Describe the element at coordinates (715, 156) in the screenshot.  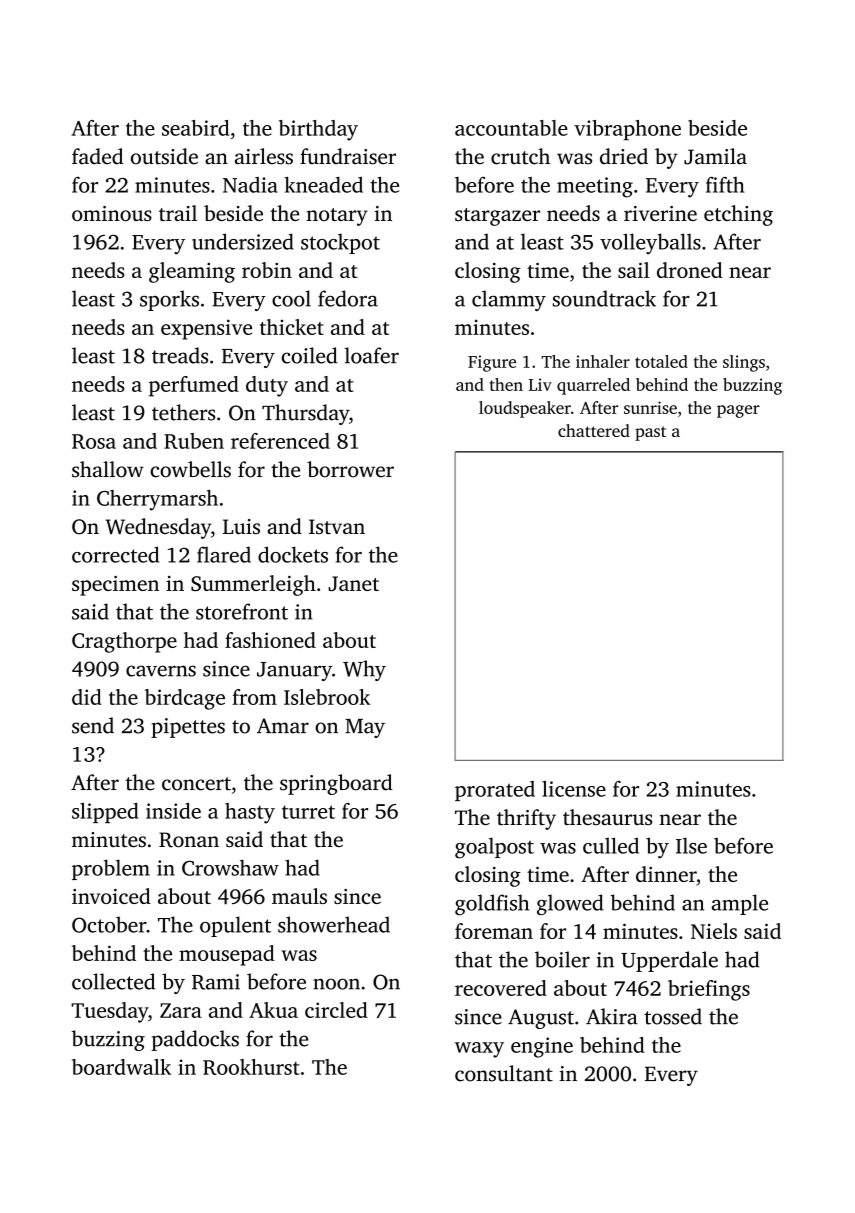
I see `Jamila` at that location.
